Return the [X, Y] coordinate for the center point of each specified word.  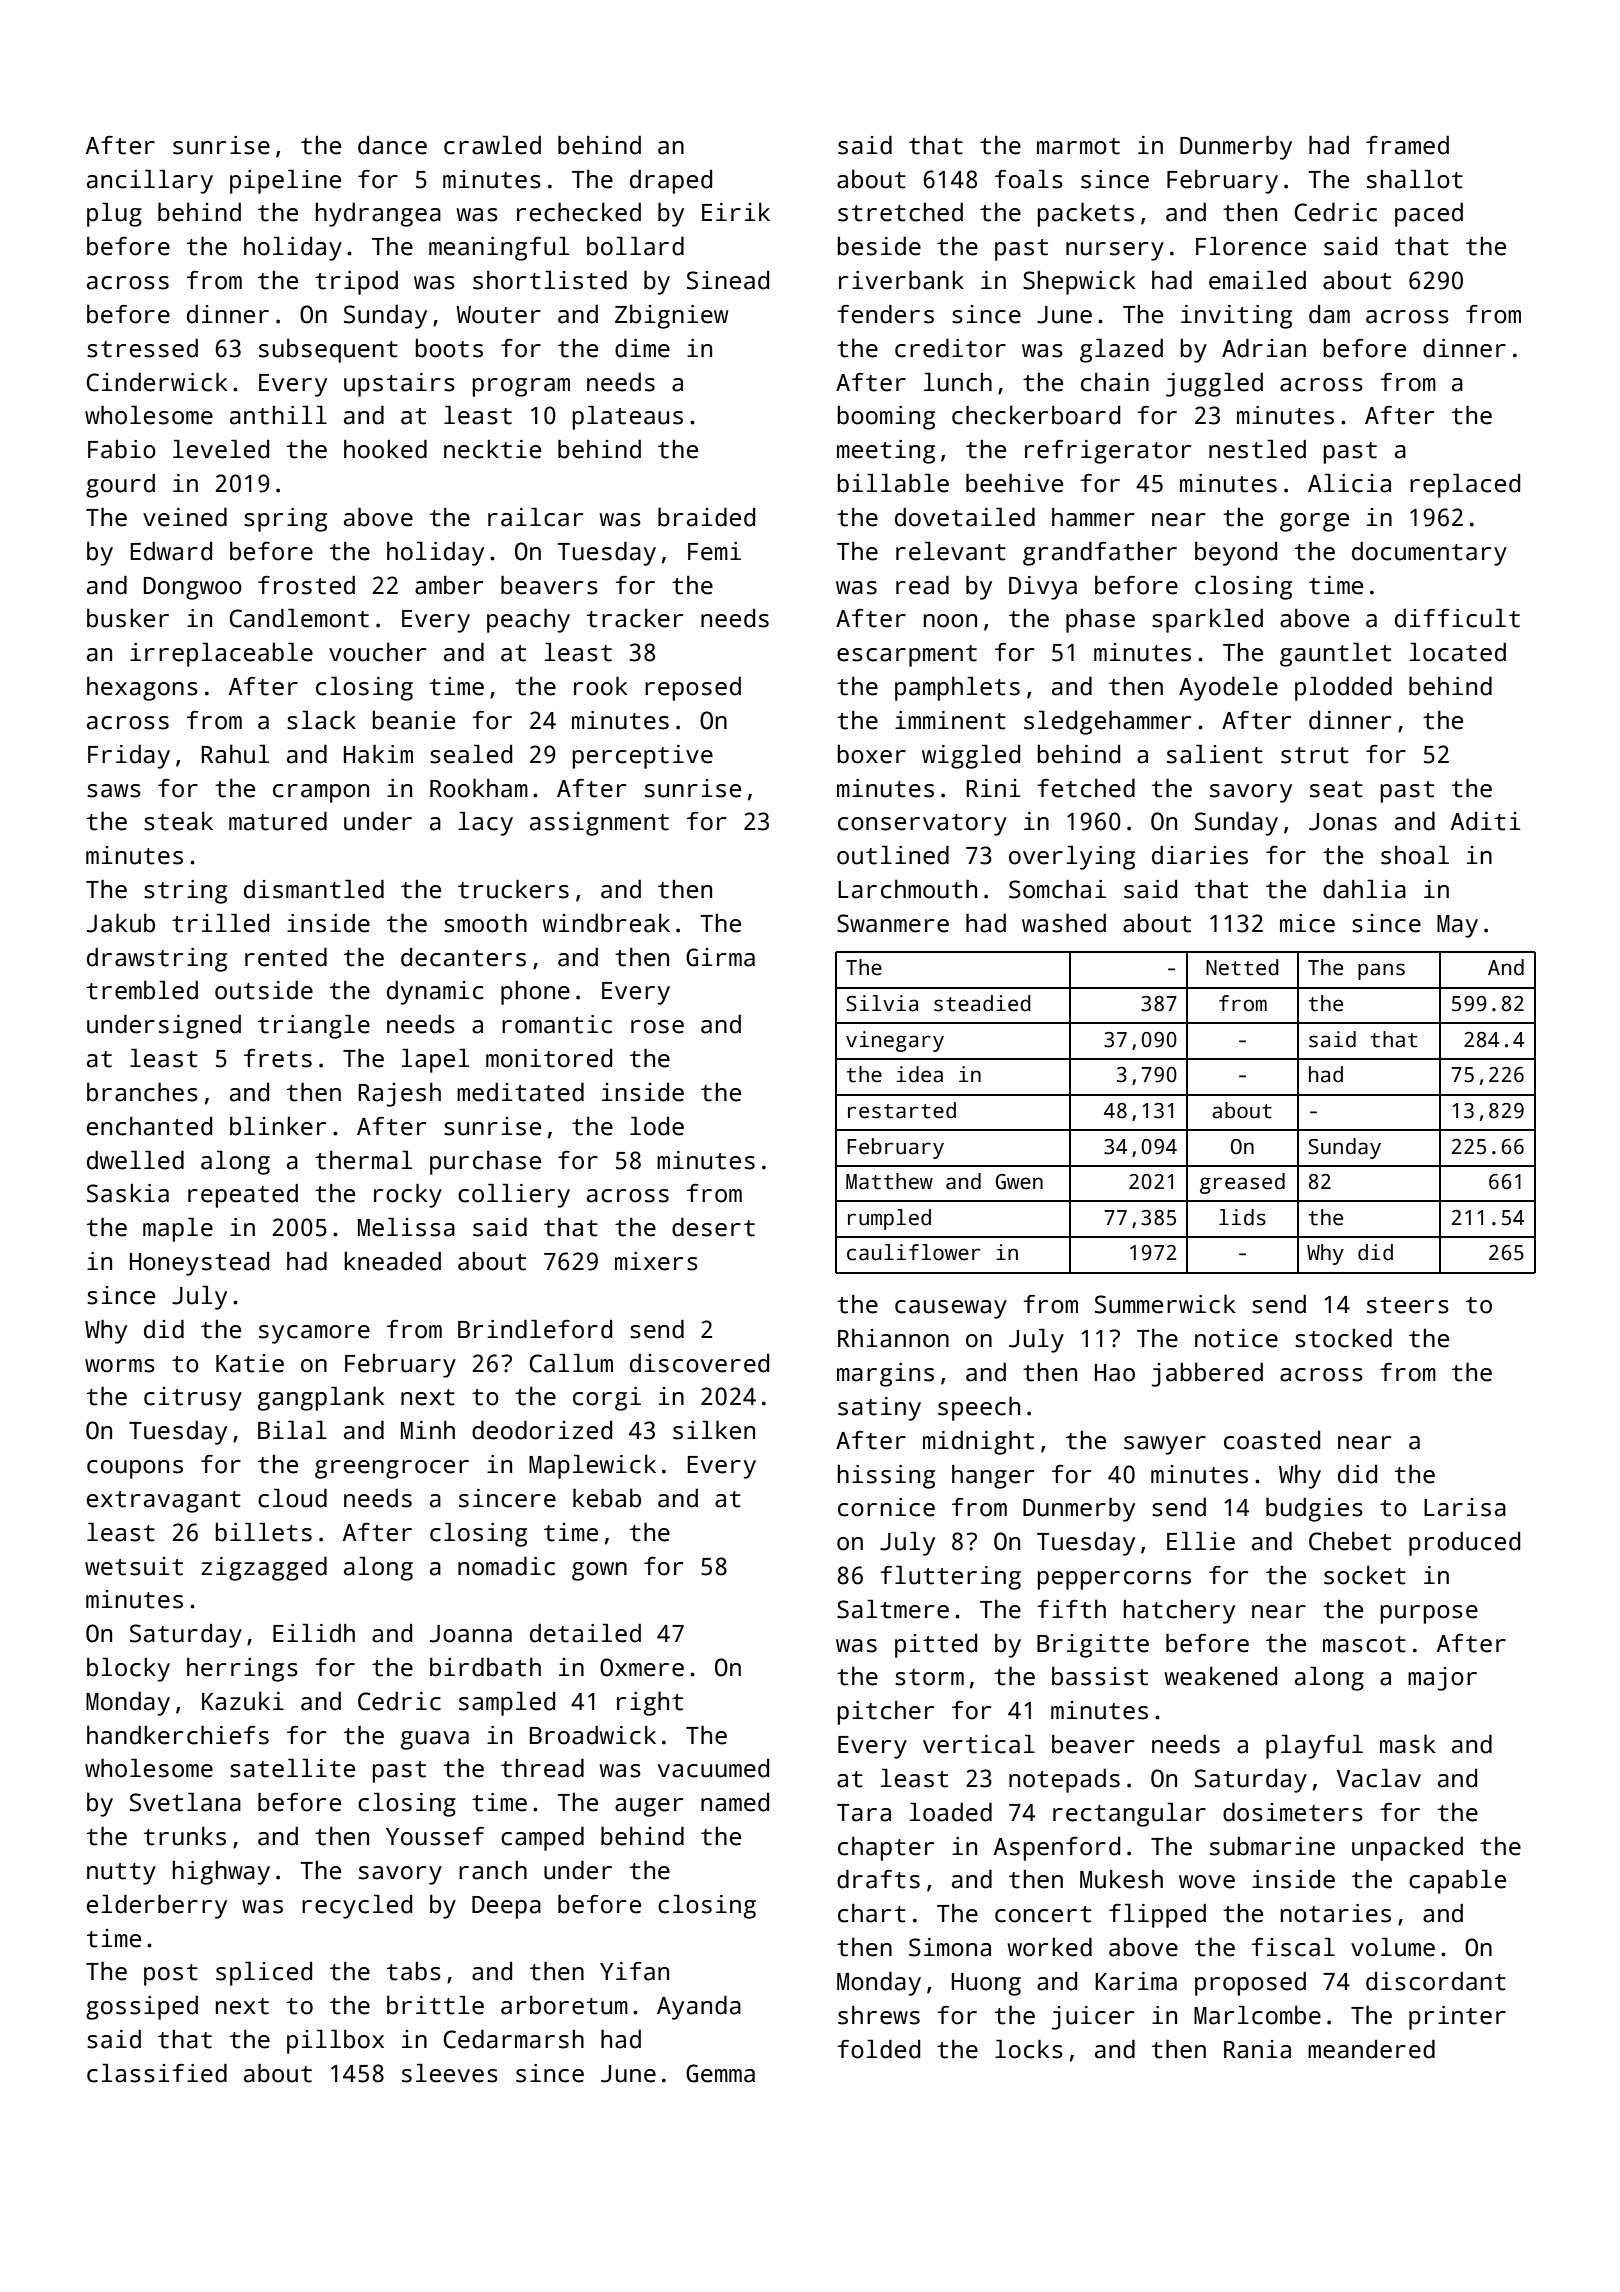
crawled [492, 145]
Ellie [1201, 1541]
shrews [879, 2015]
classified [157, 2073]
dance [392, 145]
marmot [1078, 146]
